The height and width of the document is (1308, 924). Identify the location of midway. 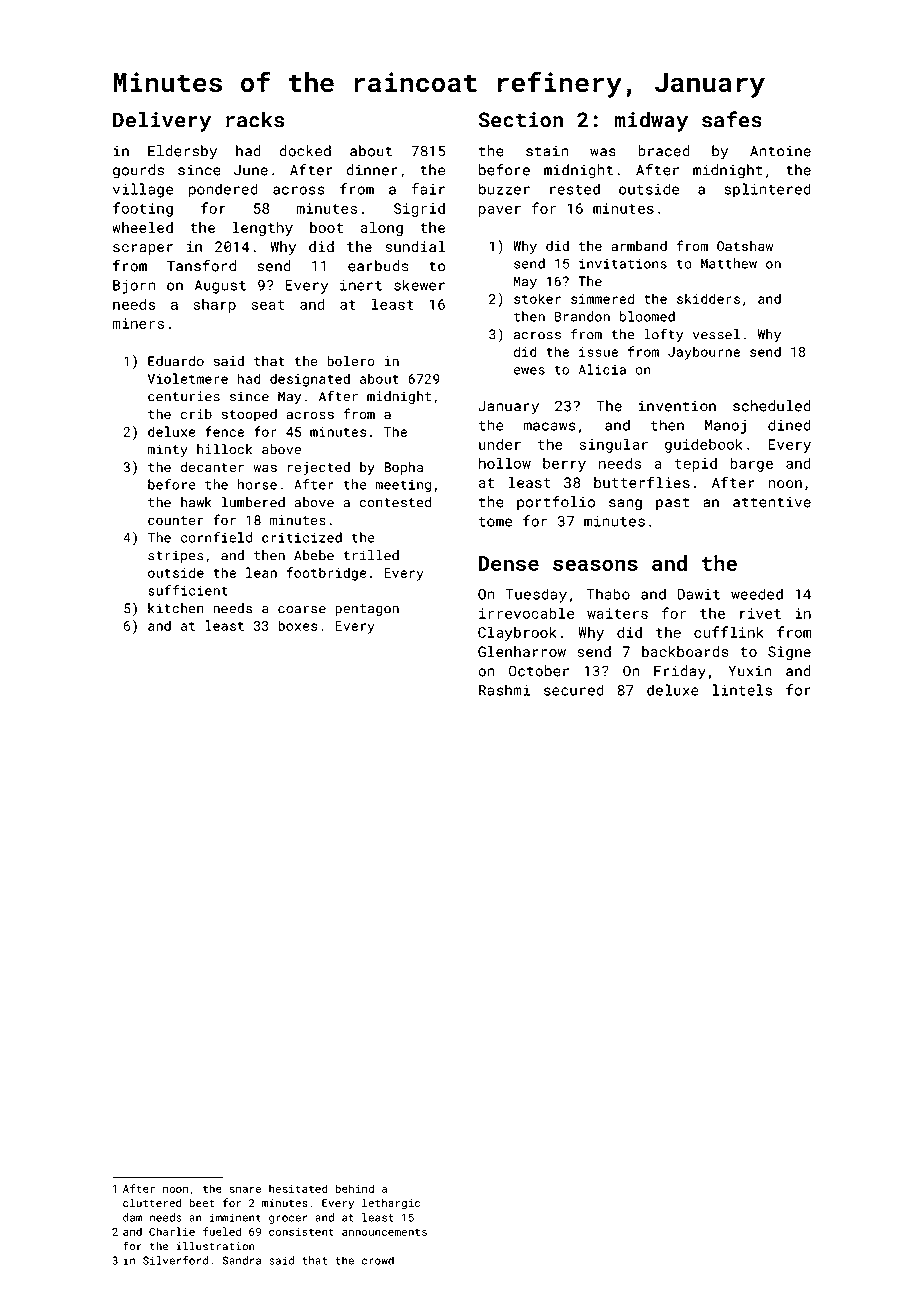
(651, 121).
